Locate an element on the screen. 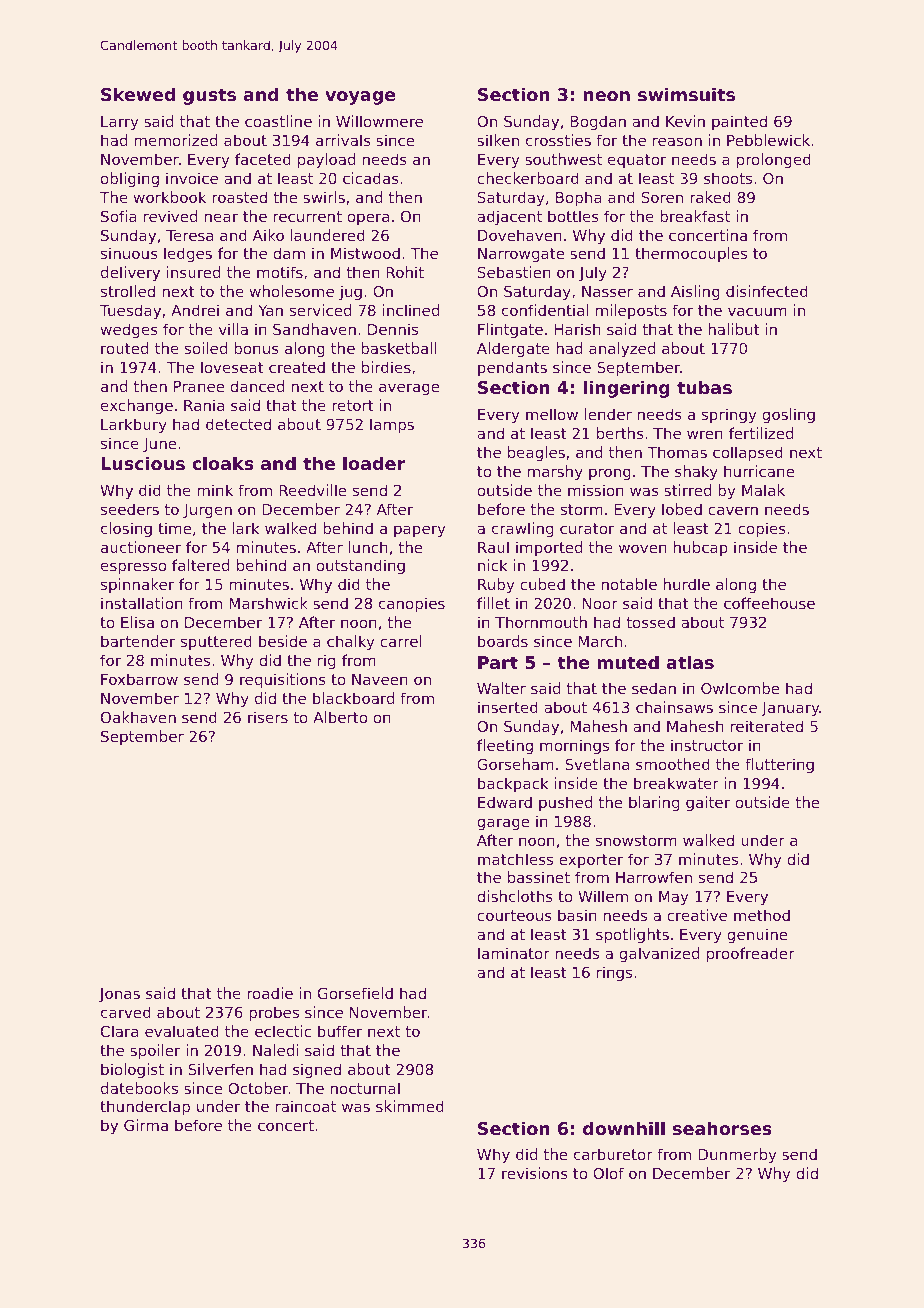 The width and height of the screenshot is (924, 1308). vacuum is located at coordinates (757, 311).
